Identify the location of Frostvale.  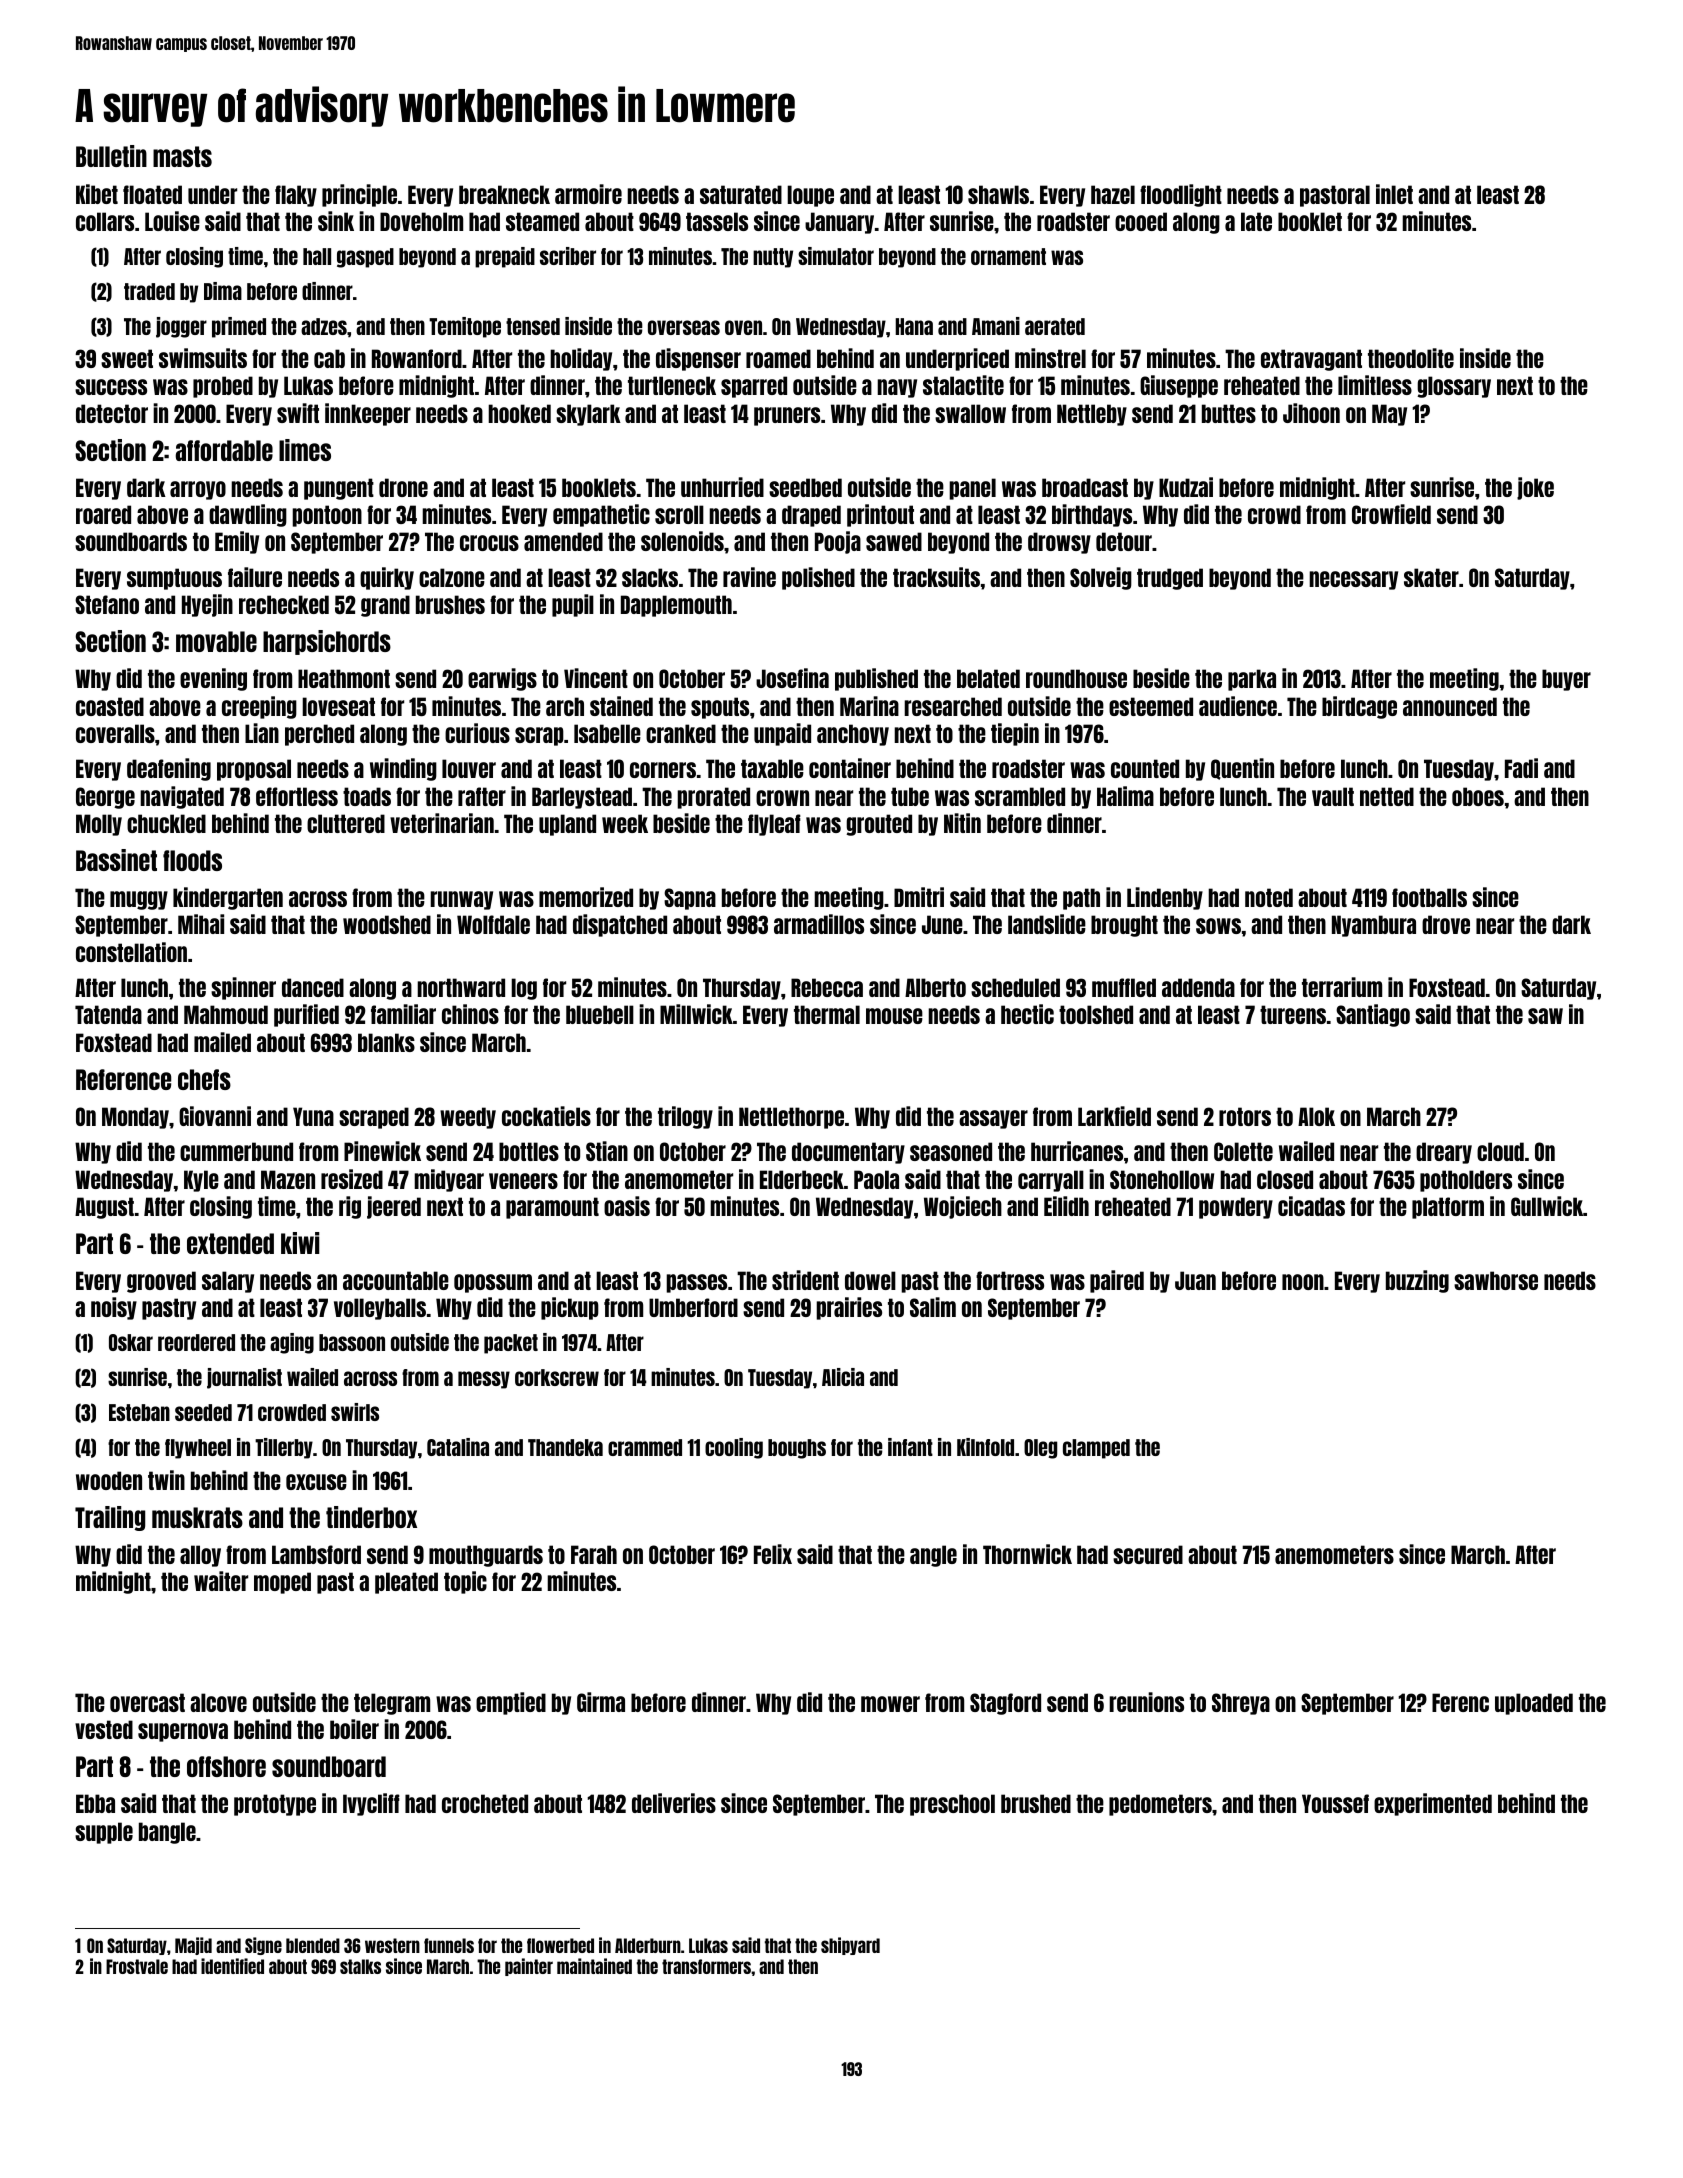
(137, 1966).
